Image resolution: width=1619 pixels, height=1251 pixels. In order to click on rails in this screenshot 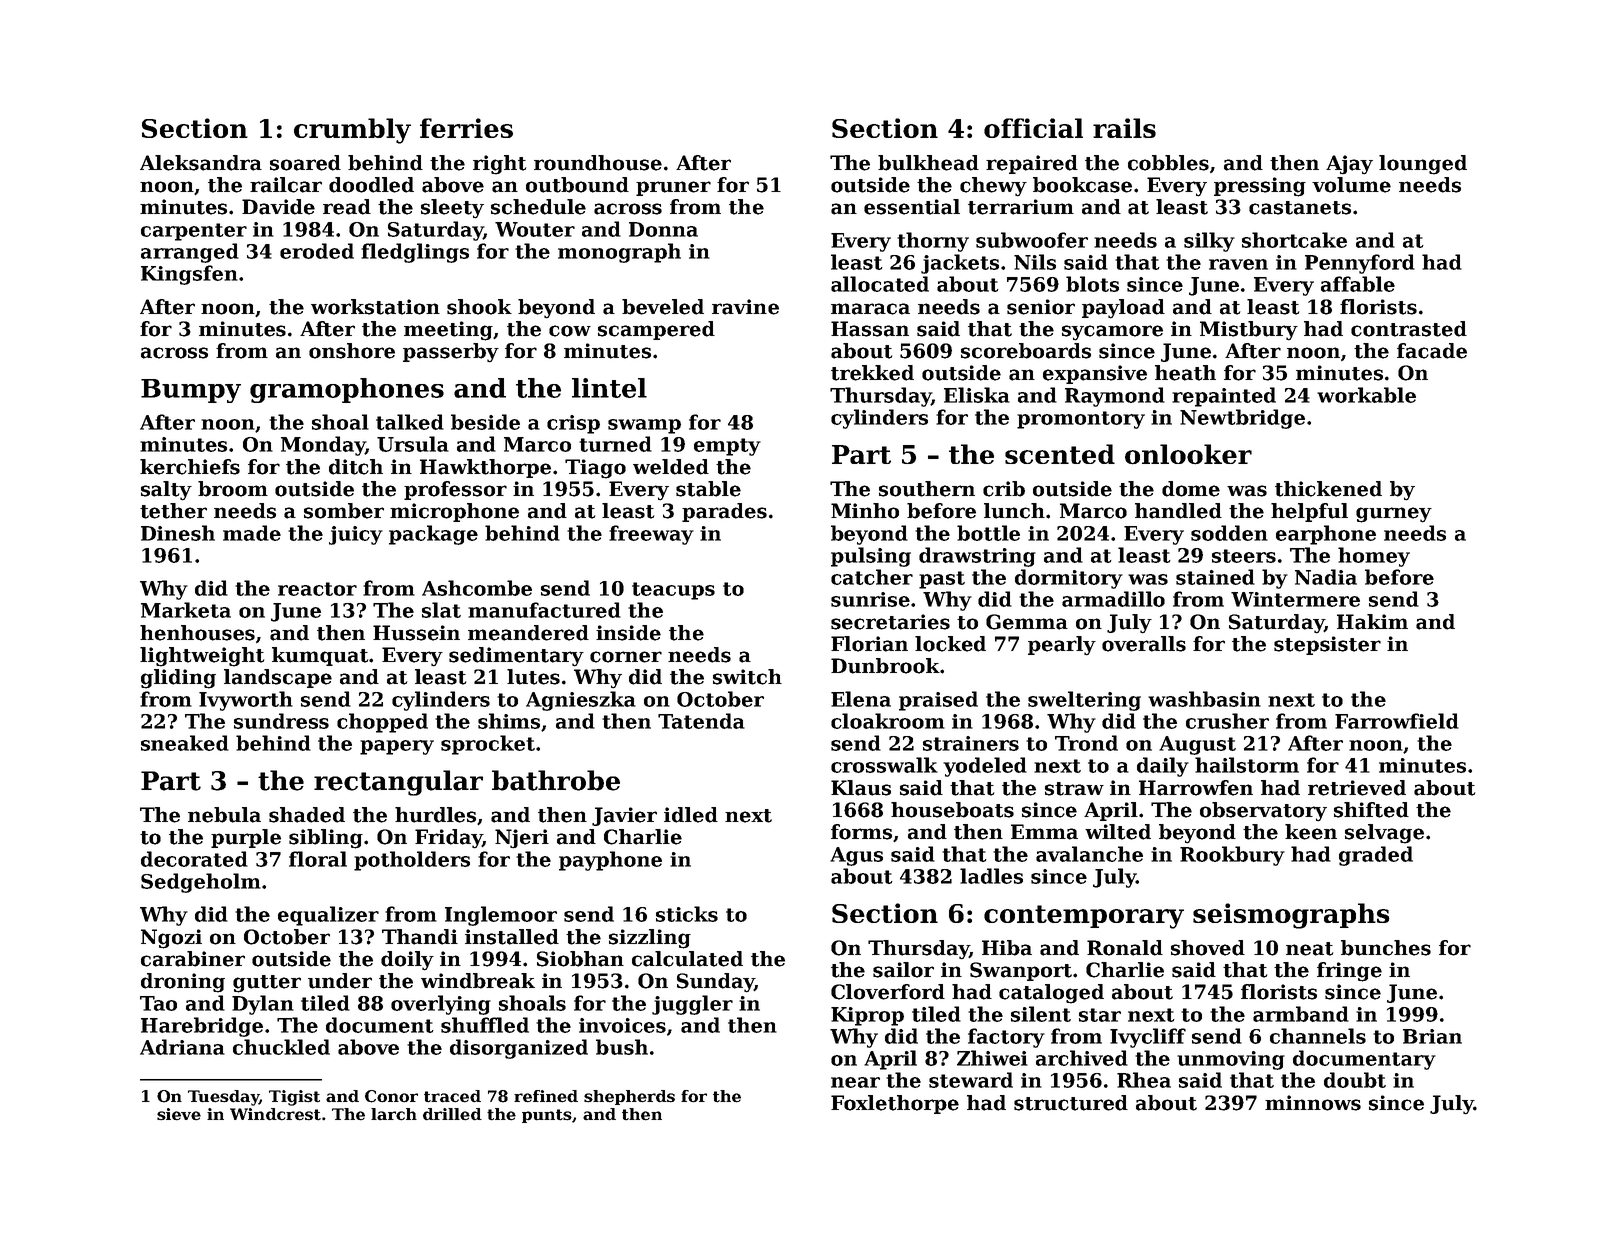, I will do `click(1124, 128)`.
